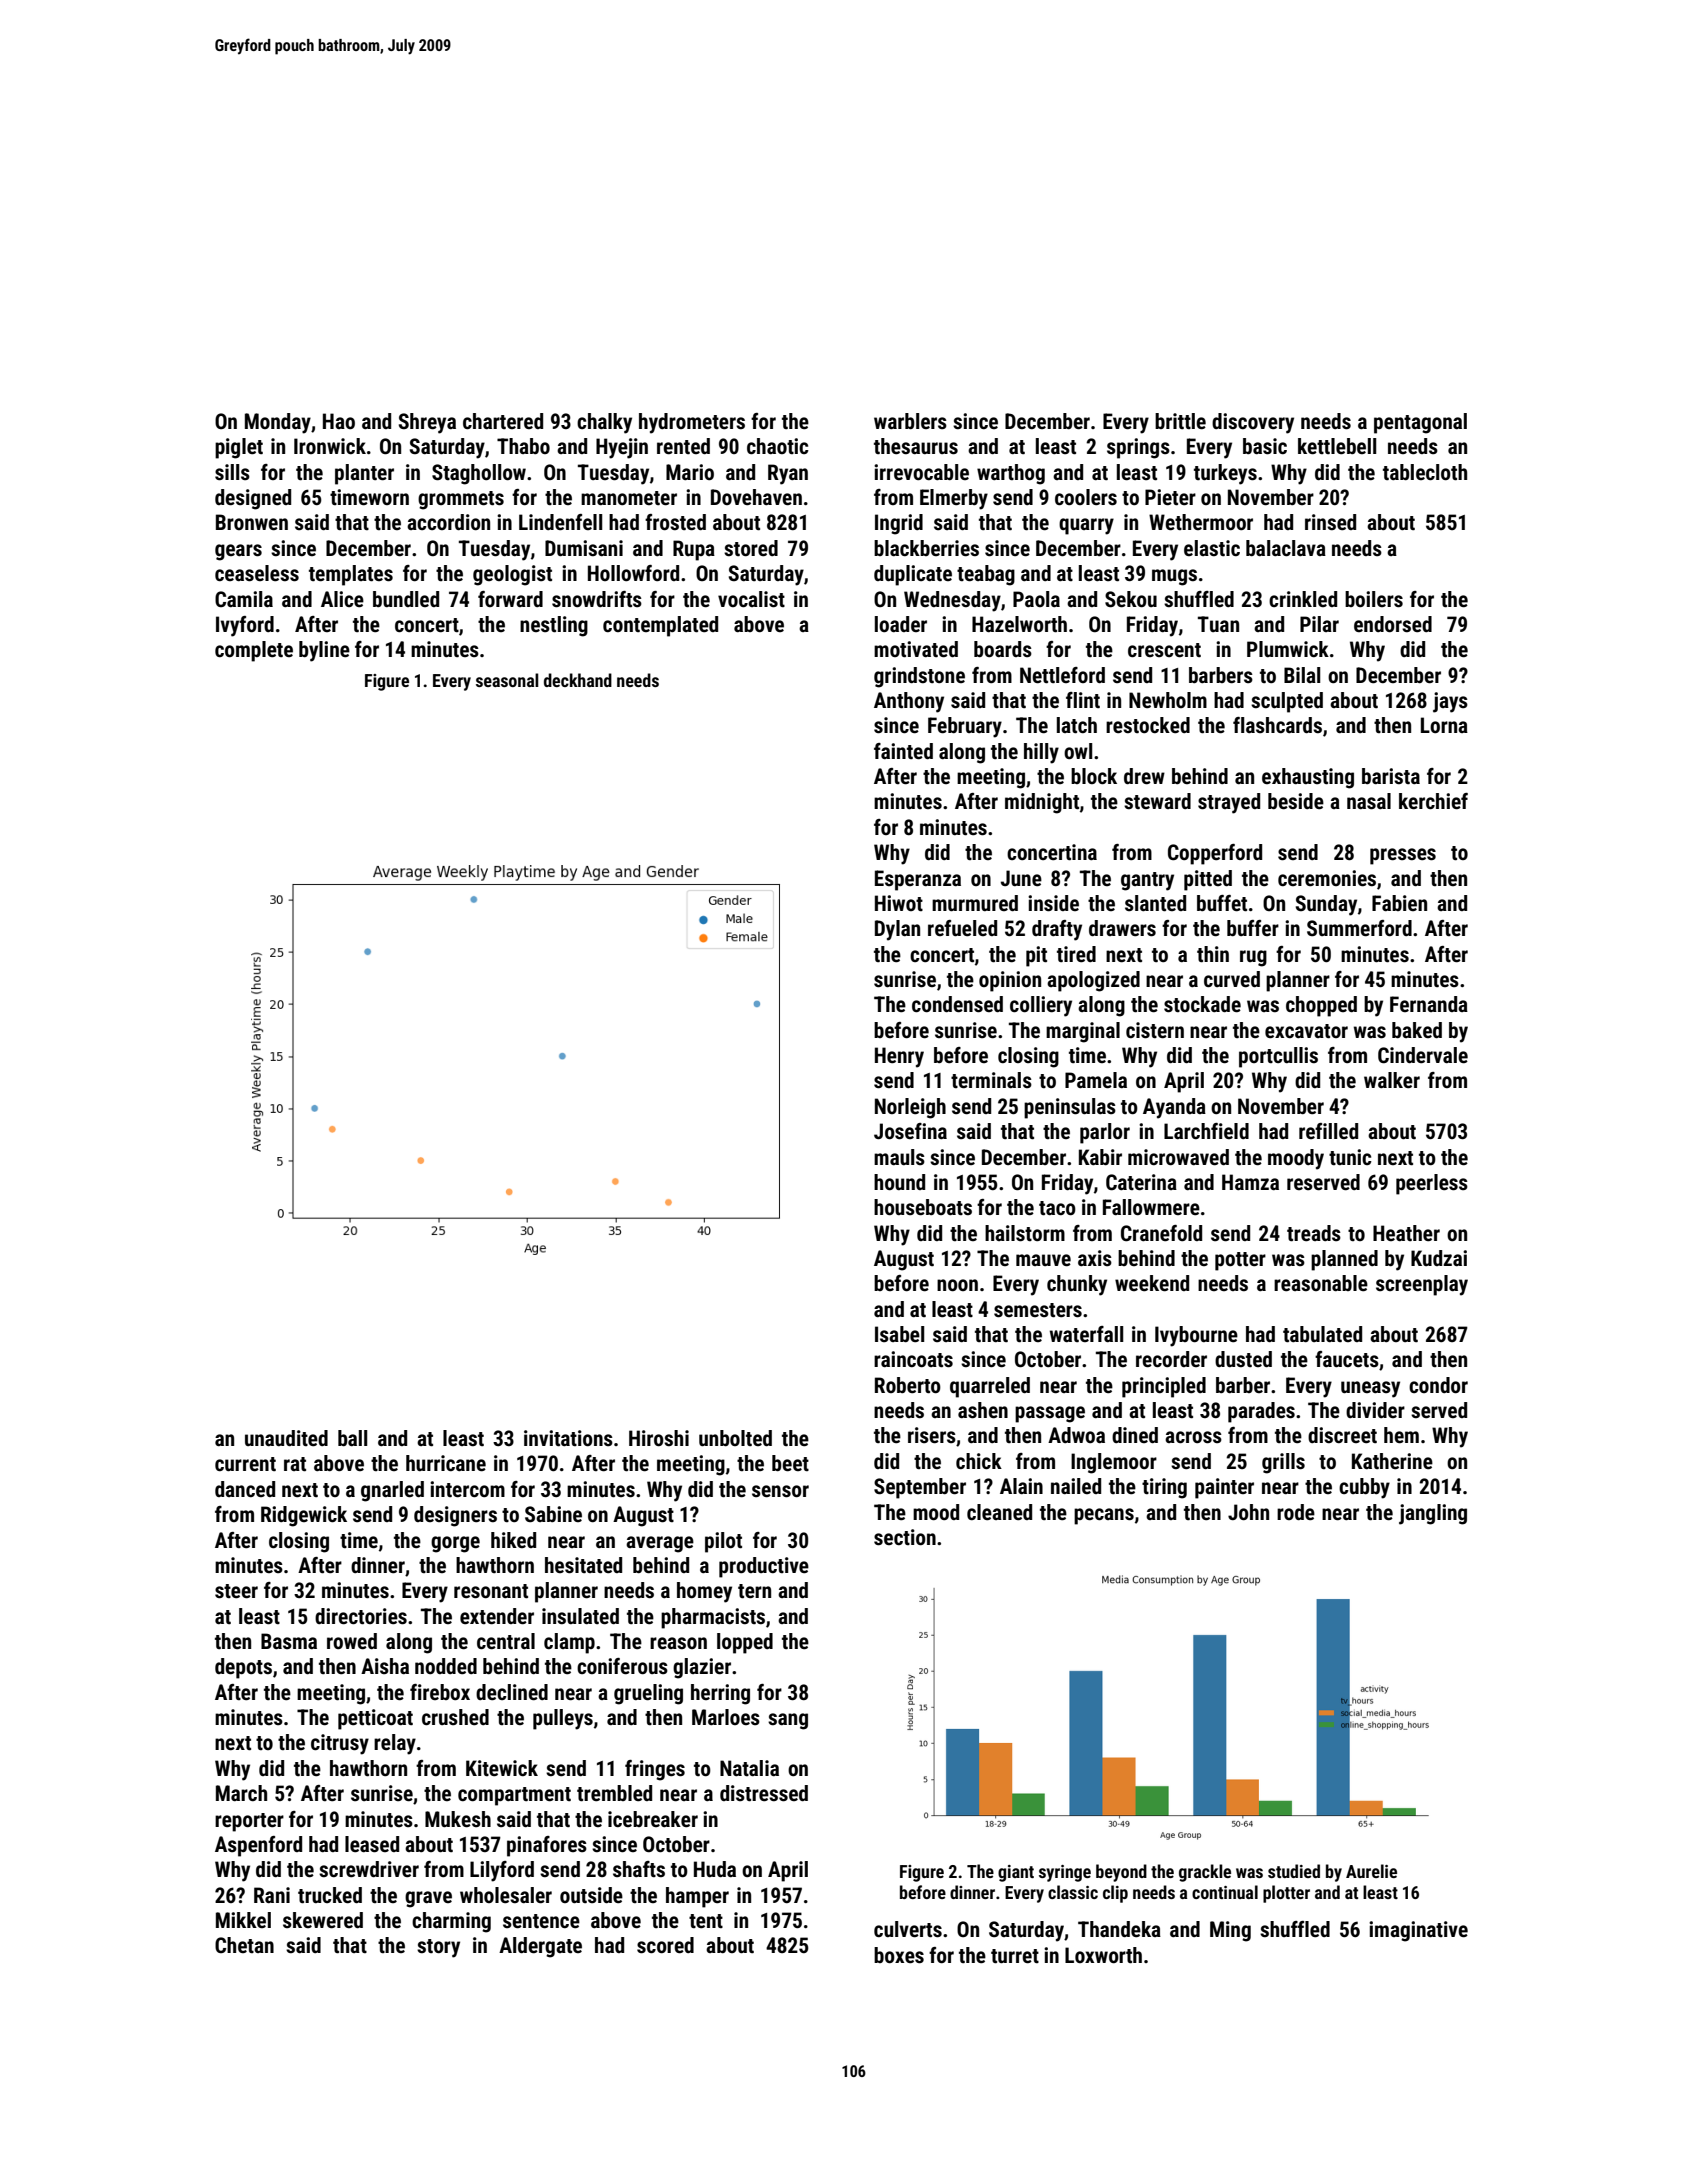 This document has height=2178, width=1683. I want to click on Cindervale, so click(1423, 1055).
